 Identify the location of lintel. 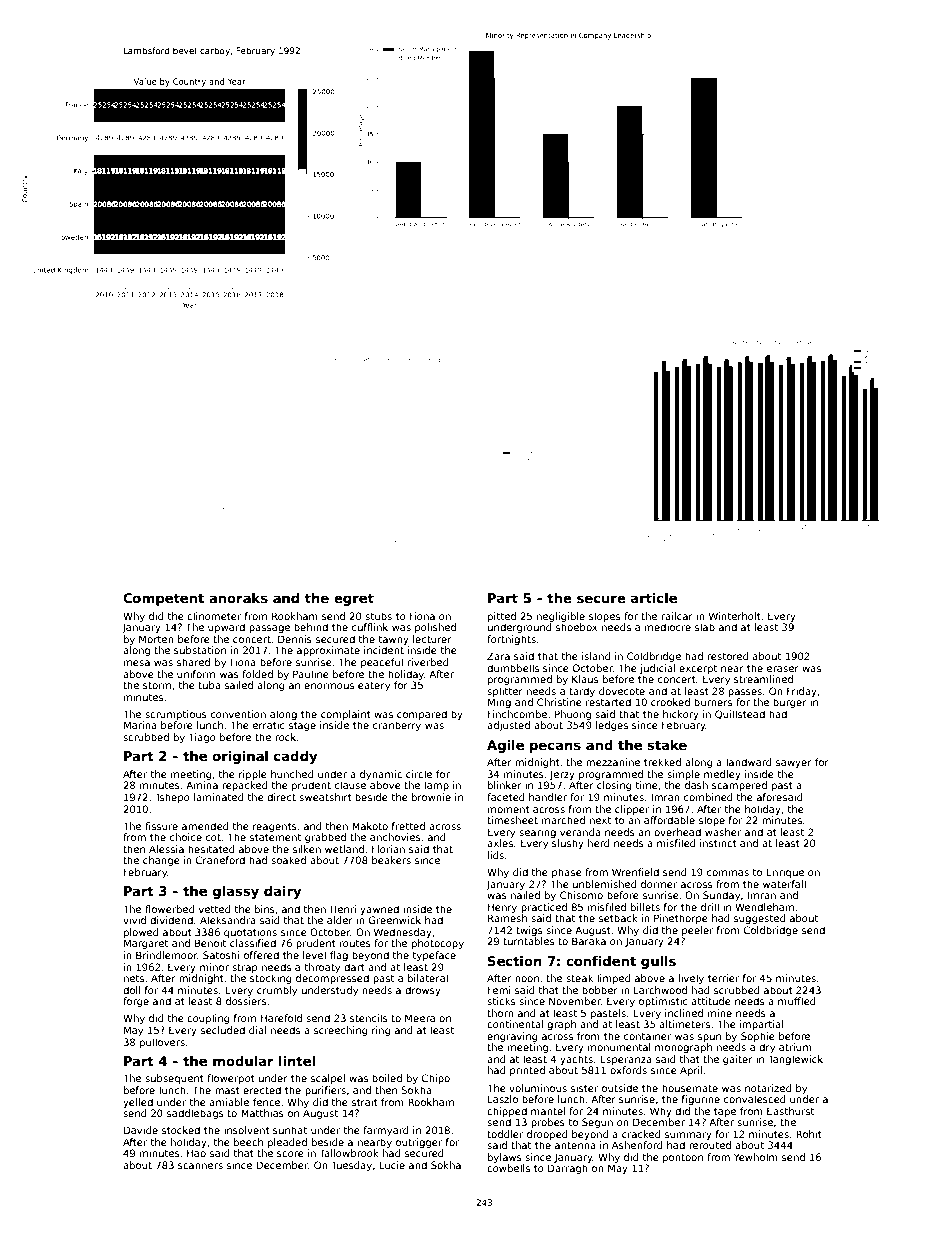
(297, 1061).
